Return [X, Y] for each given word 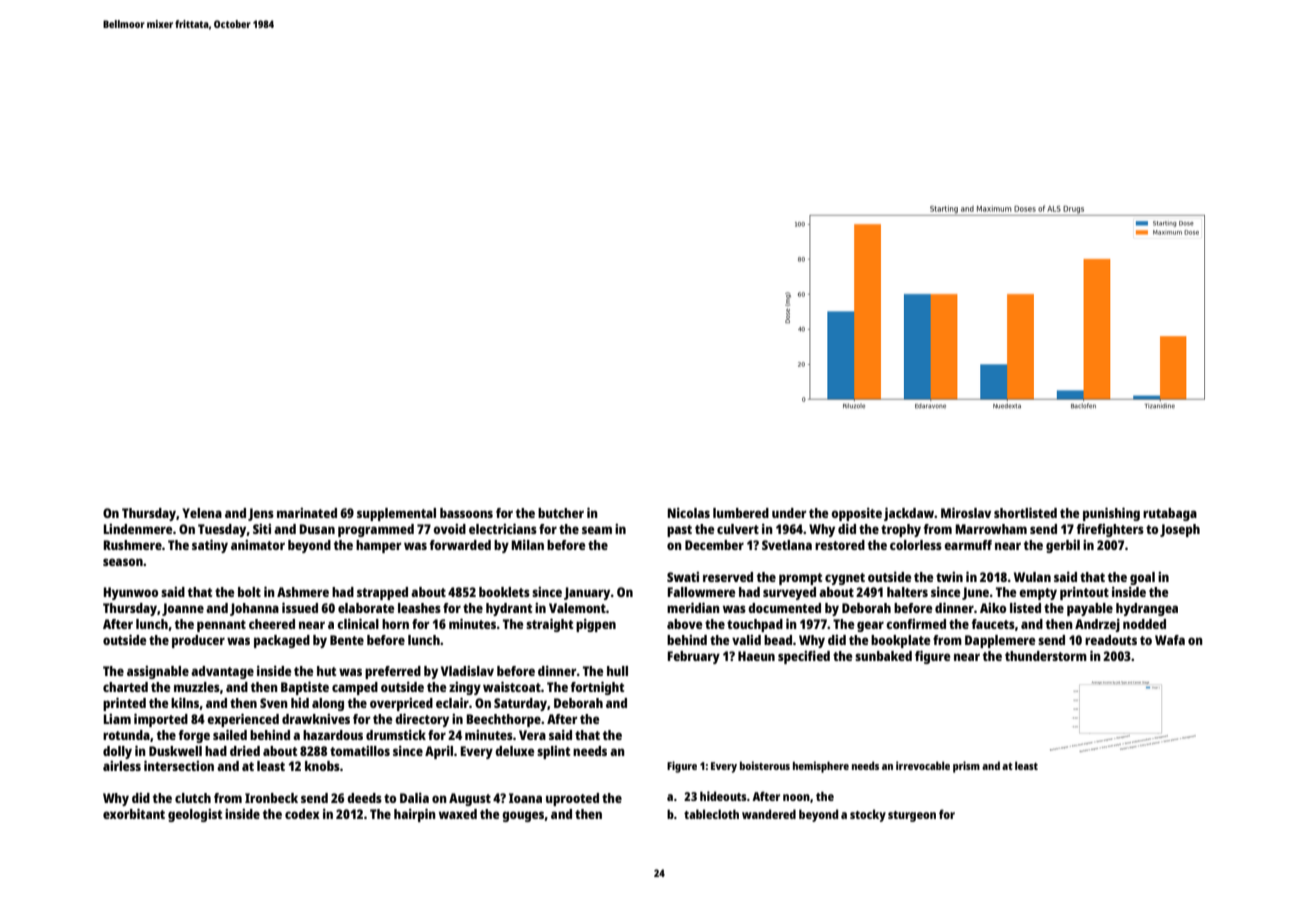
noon [796, 797]
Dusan [317, 529]
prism [966, 767]
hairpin [415, 815]
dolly [117, 752]
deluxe [514, 751]
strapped [382, 593]
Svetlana [787, 545]
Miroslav [966, 512]
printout [1084, 593]
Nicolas [688, 513]
